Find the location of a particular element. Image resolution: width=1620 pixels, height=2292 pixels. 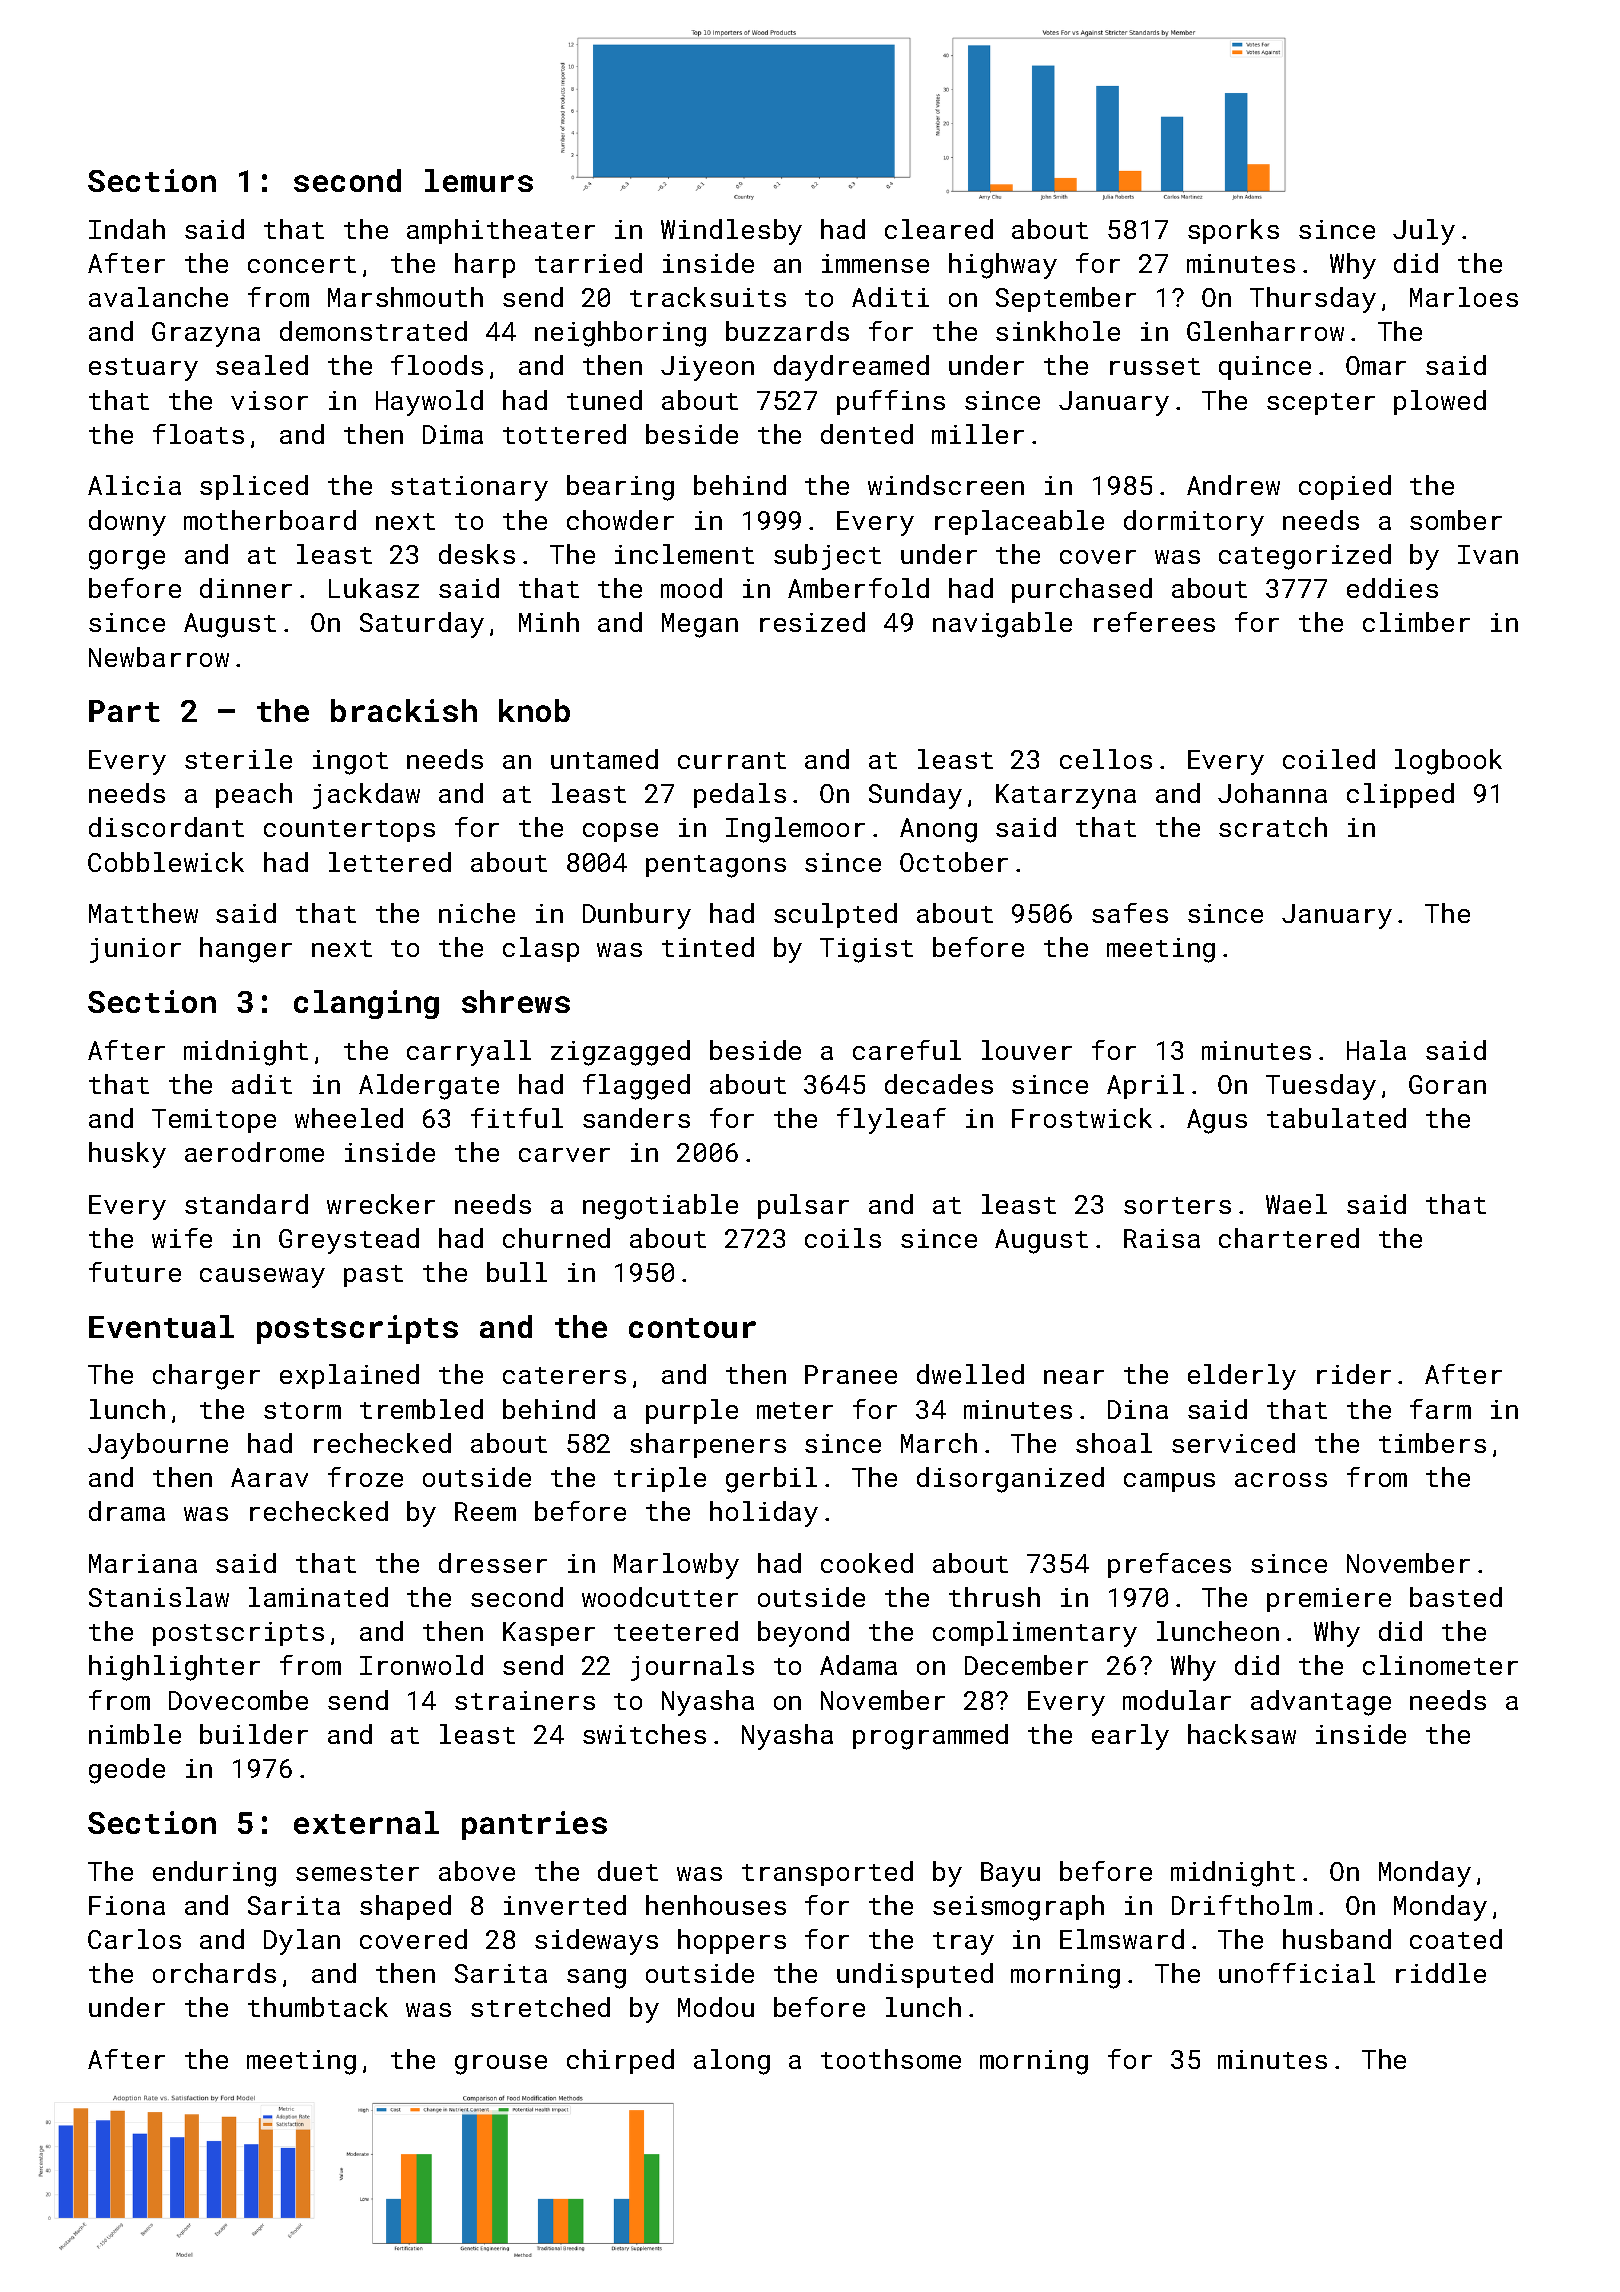

russet is located at coordinates (1155, 366).
